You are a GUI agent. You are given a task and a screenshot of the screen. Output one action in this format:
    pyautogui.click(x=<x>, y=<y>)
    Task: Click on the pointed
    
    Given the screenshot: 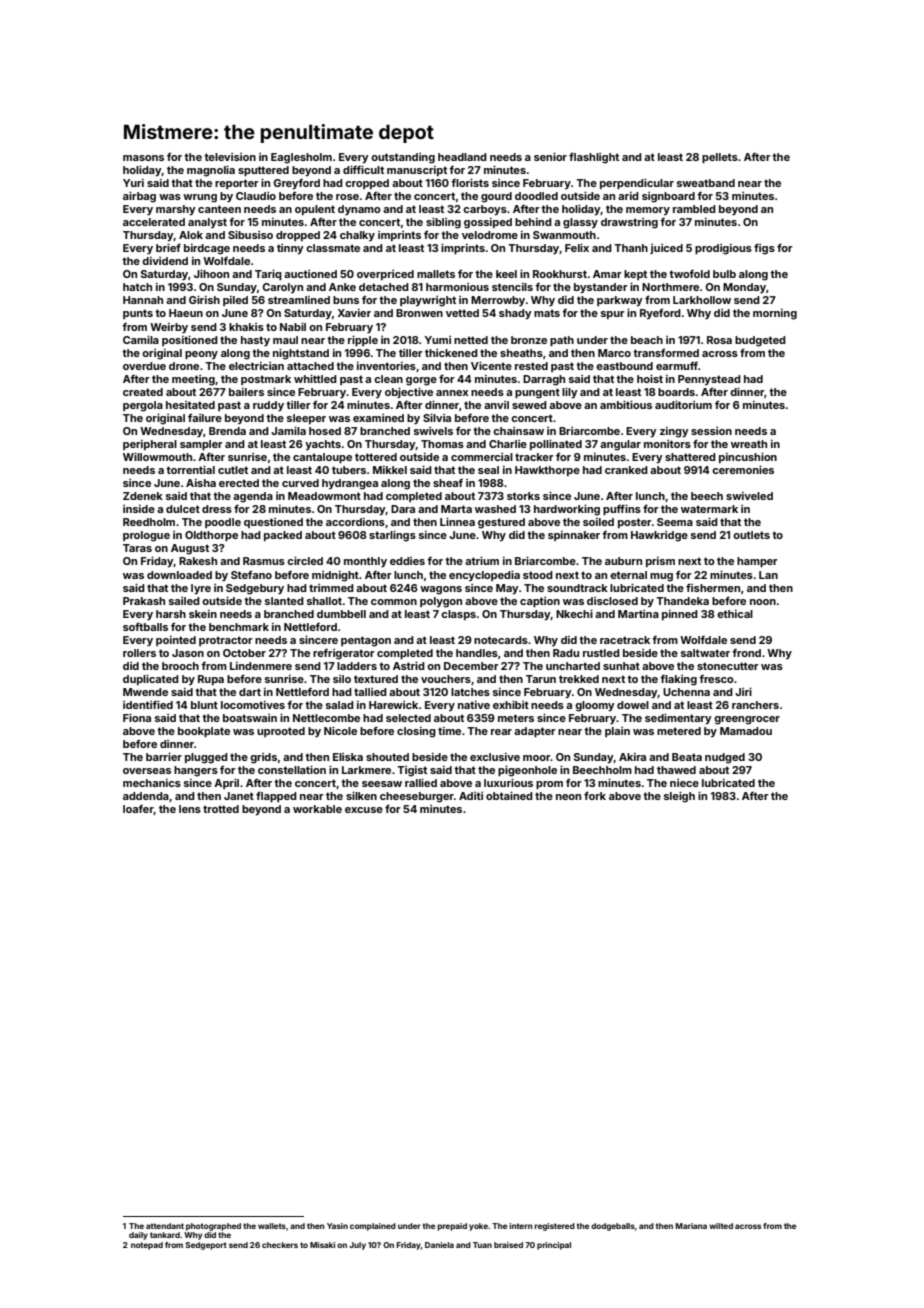 What is the action you would take?
    pyautogui.click(x=176, y=641)
